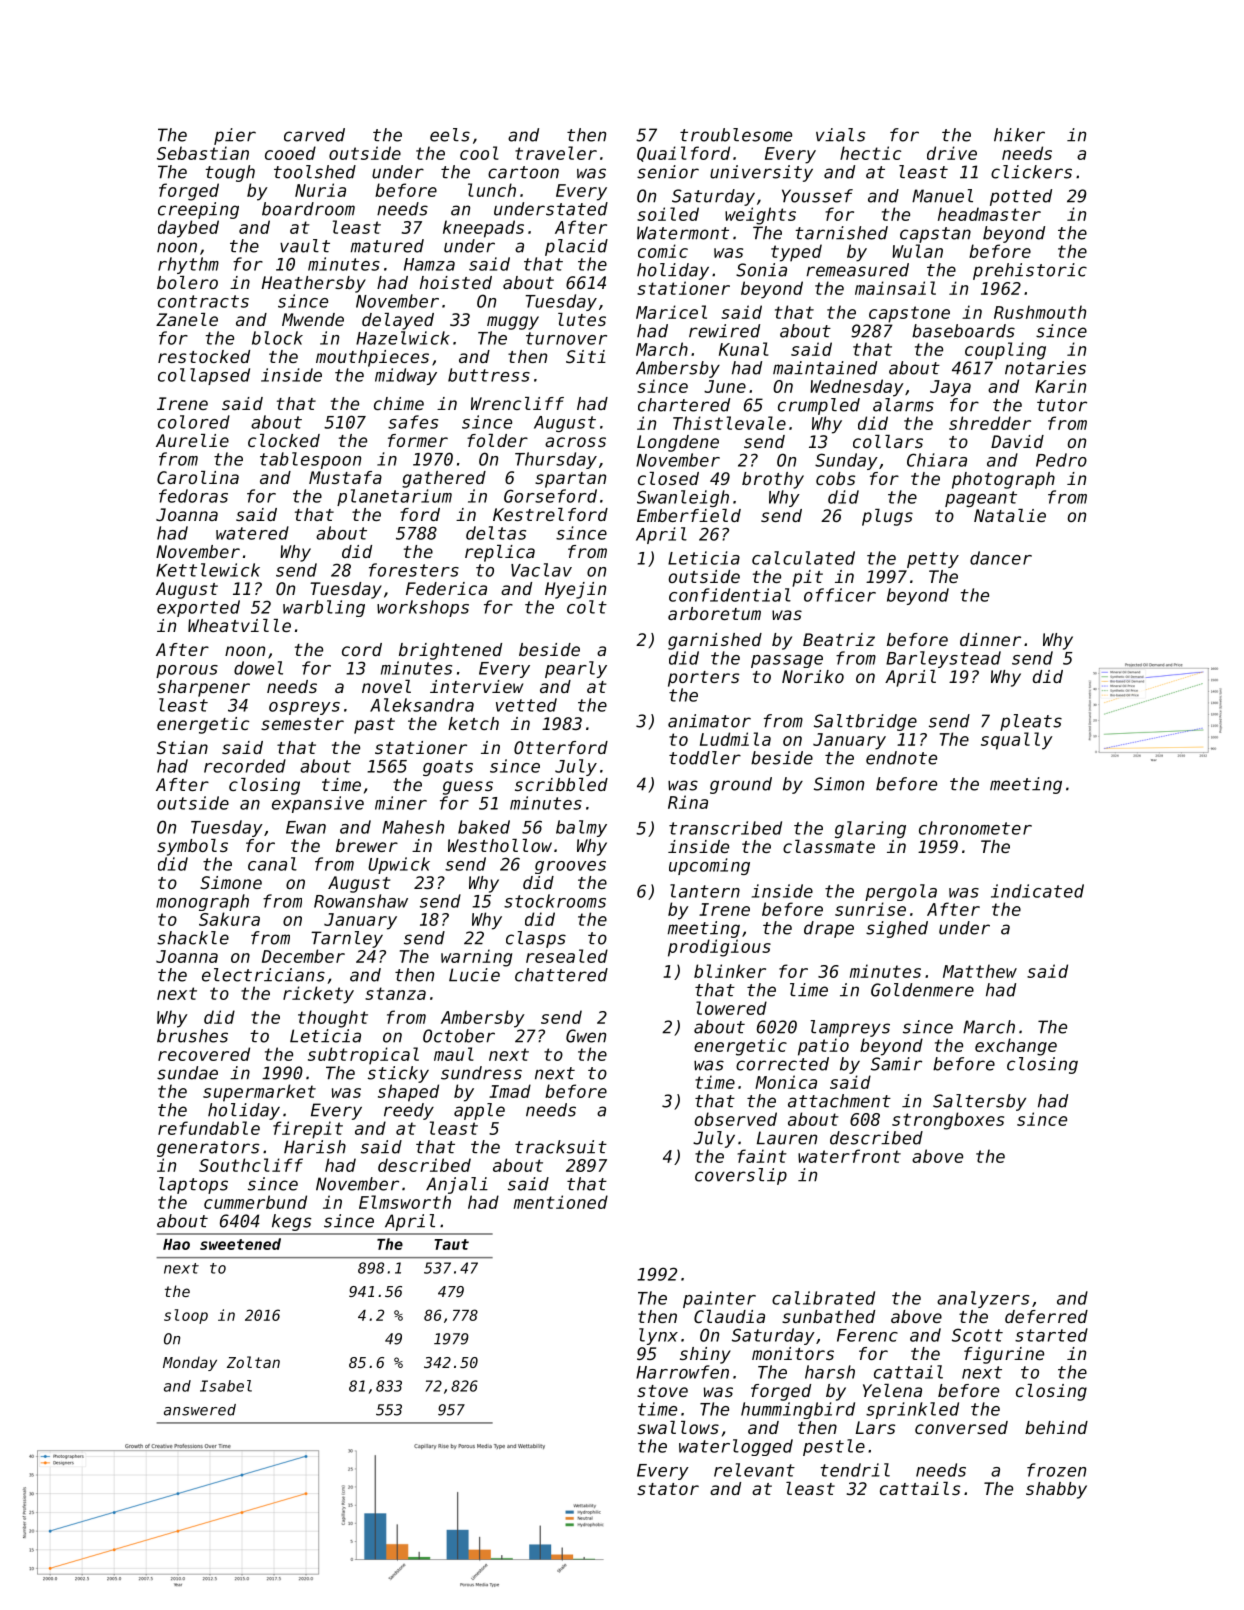 The width and height of the image is (1244, 1610). I want to click on corrected, so click(782, 1064).
